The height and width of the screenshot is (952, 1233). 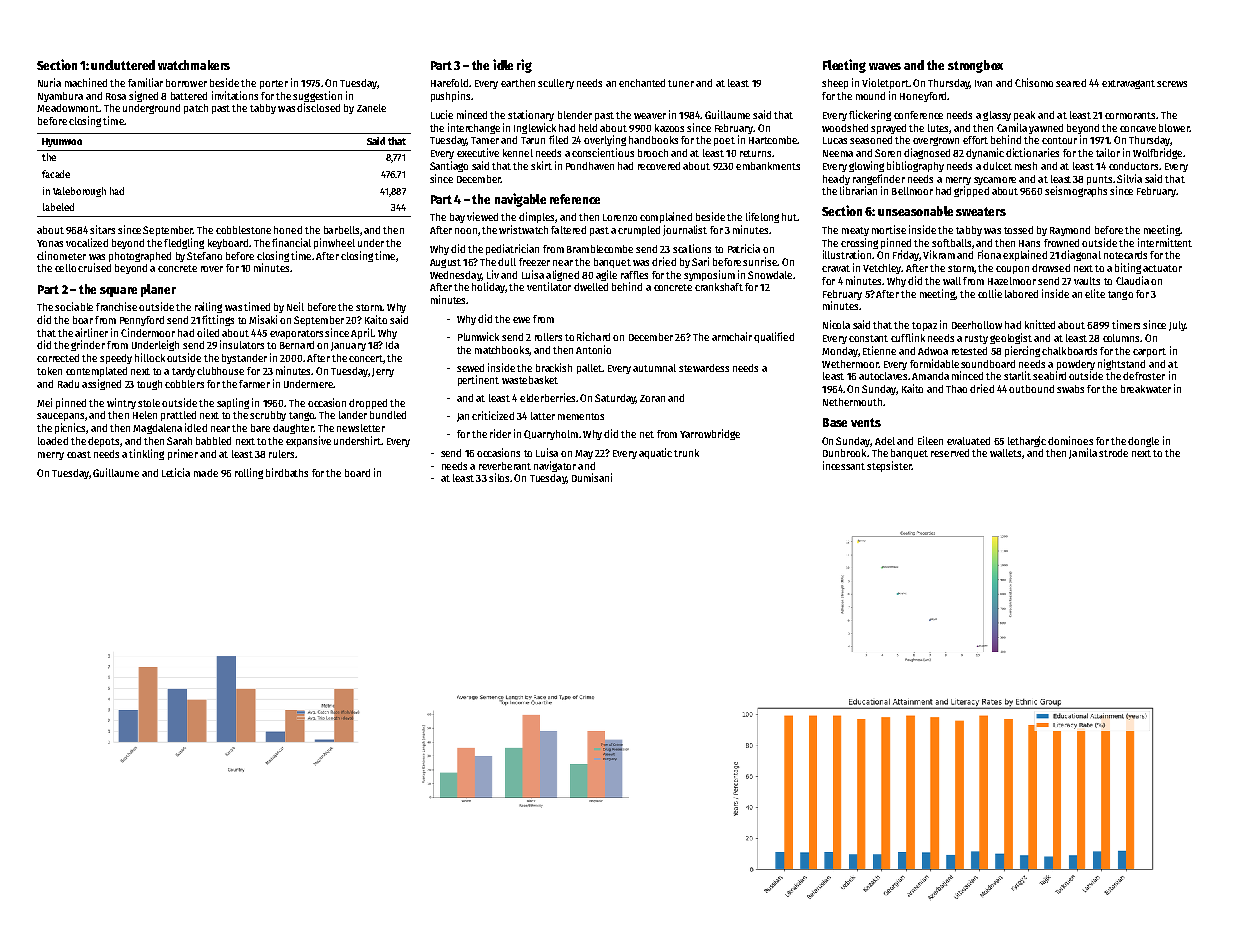 I want to click on aquatic, so click(x=655, y=453).
